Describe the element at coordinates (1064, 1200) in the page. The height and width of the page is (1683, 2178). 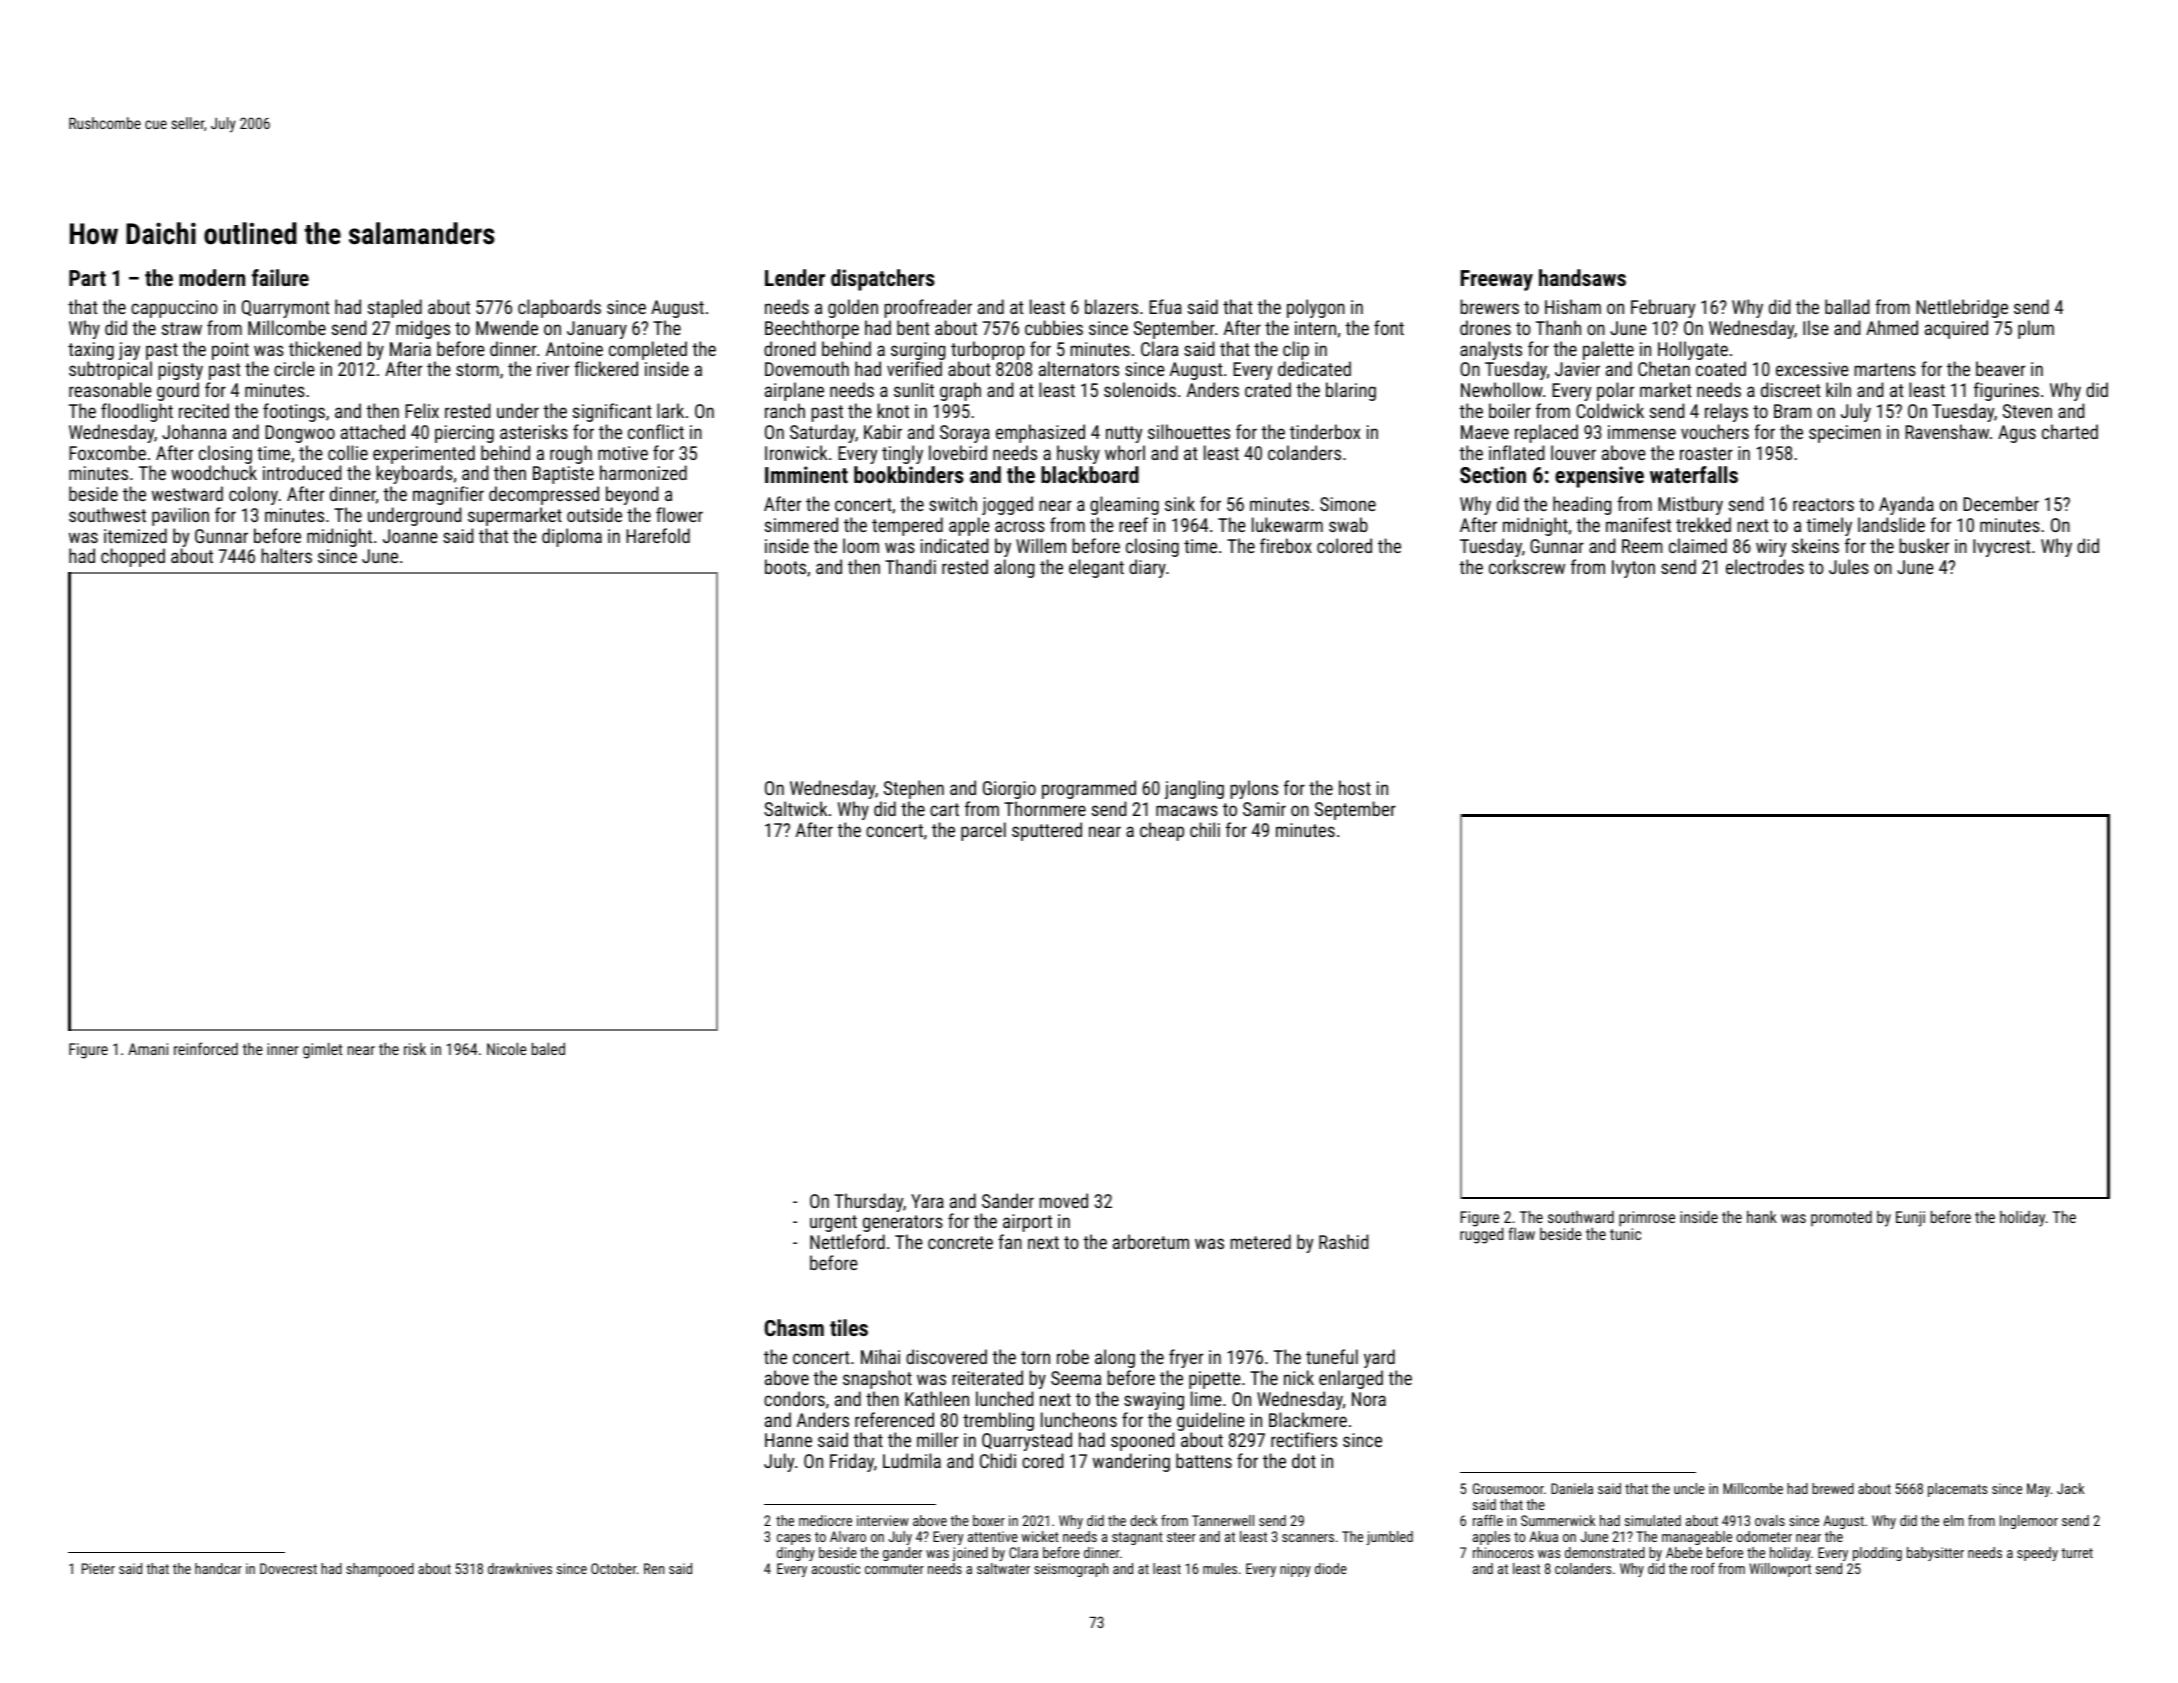
I see `moved` at that location.
